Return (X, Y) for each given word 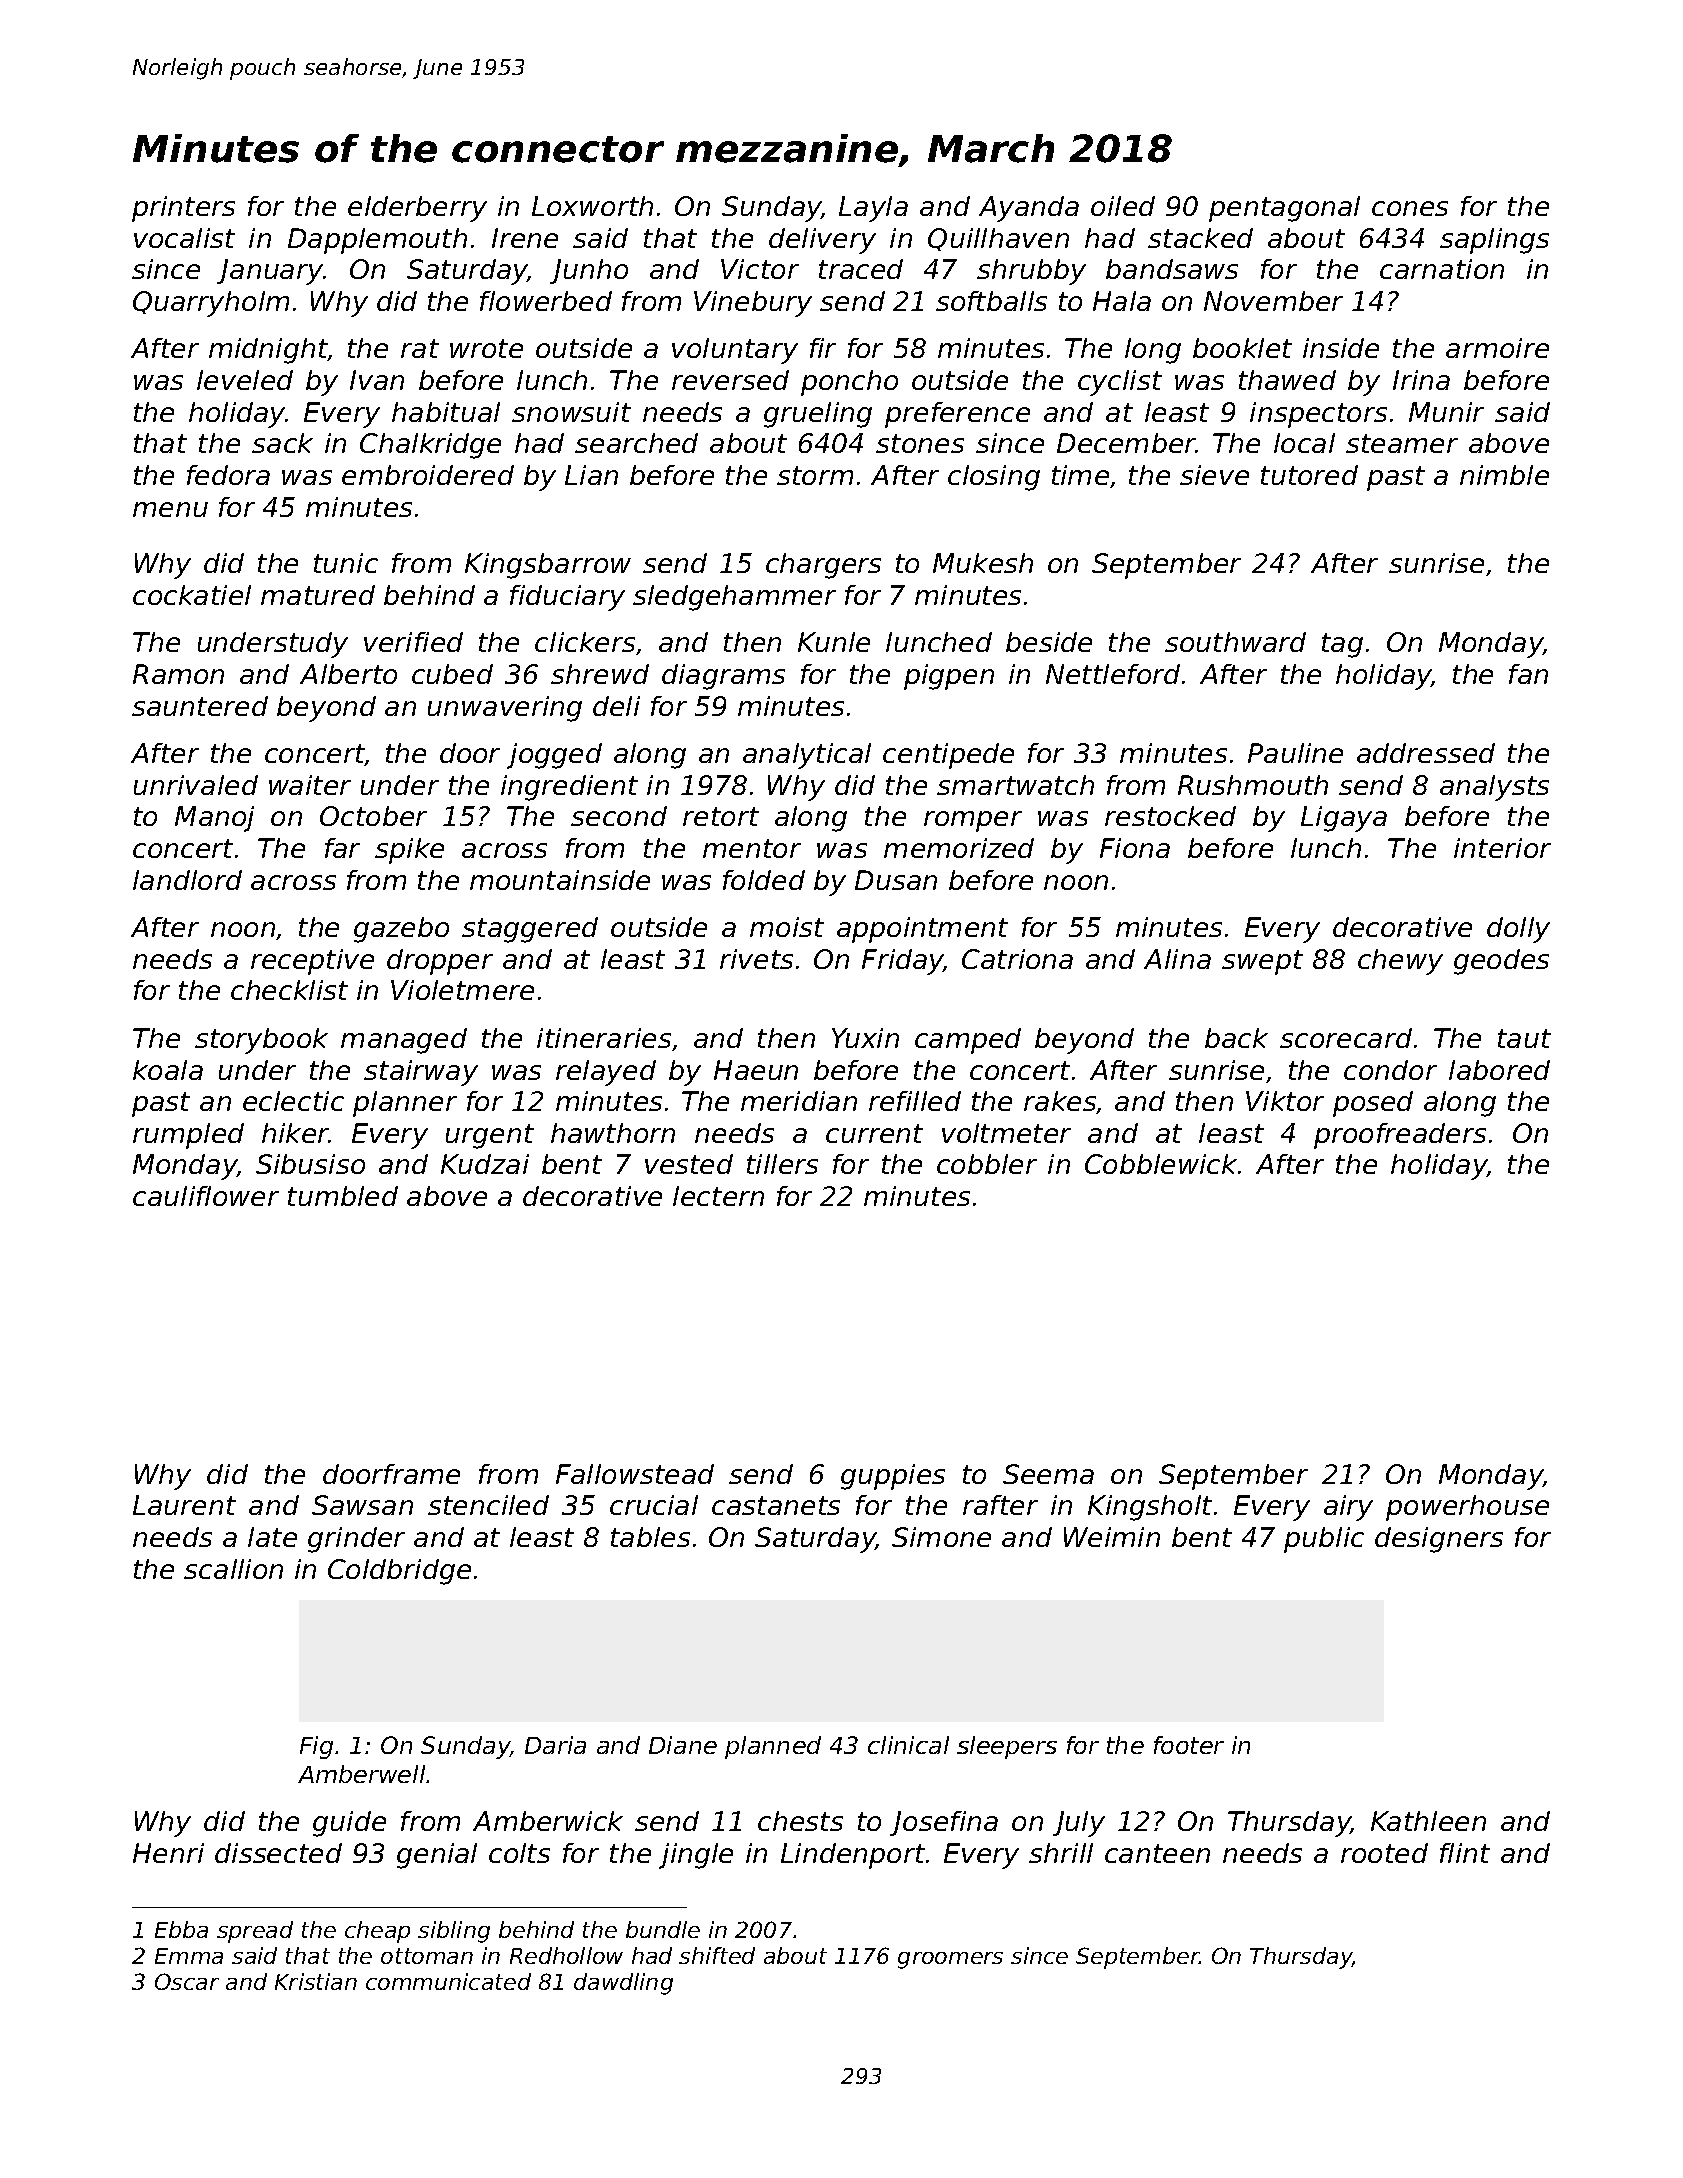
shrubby (1031, 272)
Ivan (377, 380)
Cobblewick (1161, 1164)
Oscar (187, 1981)
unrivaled (196, 785)
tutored (1309, 475)
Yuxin (865, 1038)
